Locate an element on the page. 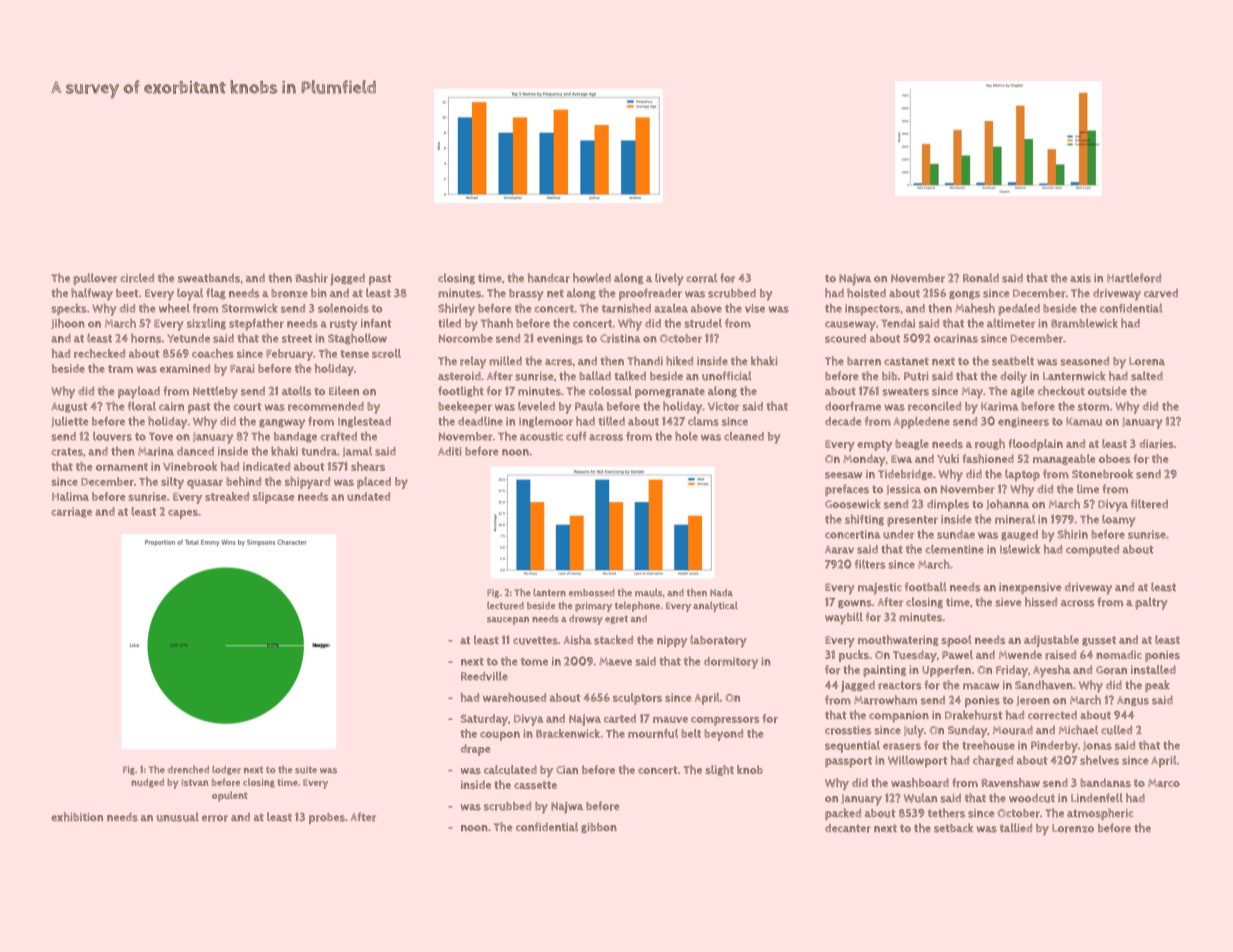 This image has width=1233, height=952. shears is located at coordinates (368, 466).
